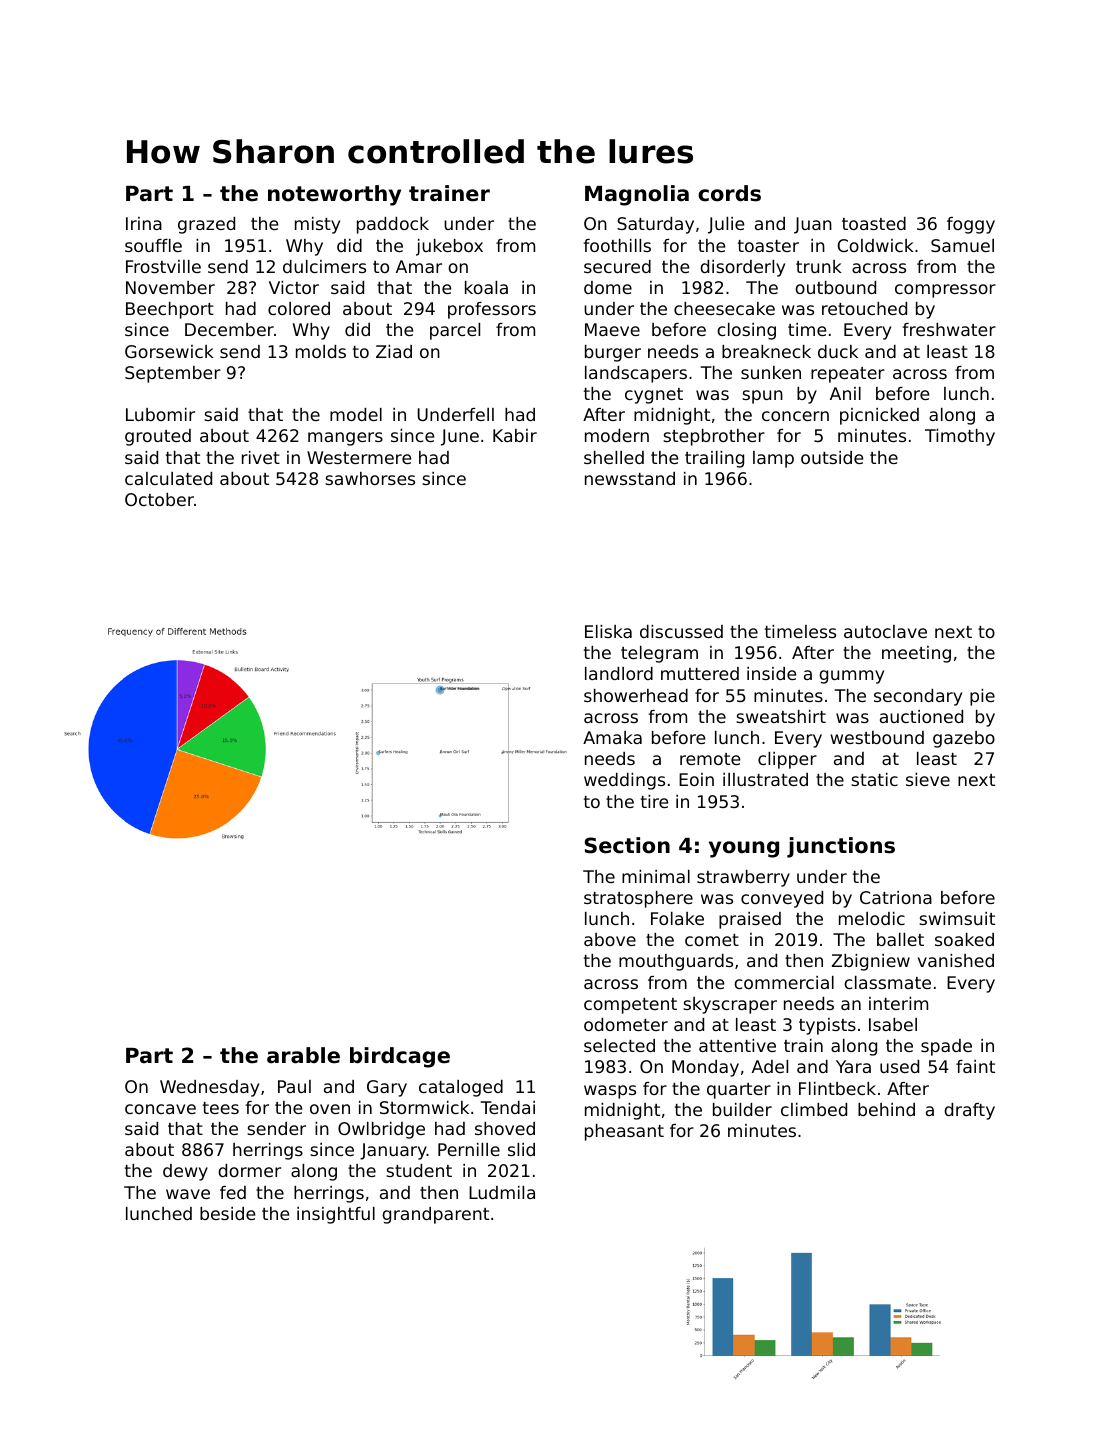 The height and width of the screenshot is (1449, 1120). I want to click on lamp, so click(773, 459).
